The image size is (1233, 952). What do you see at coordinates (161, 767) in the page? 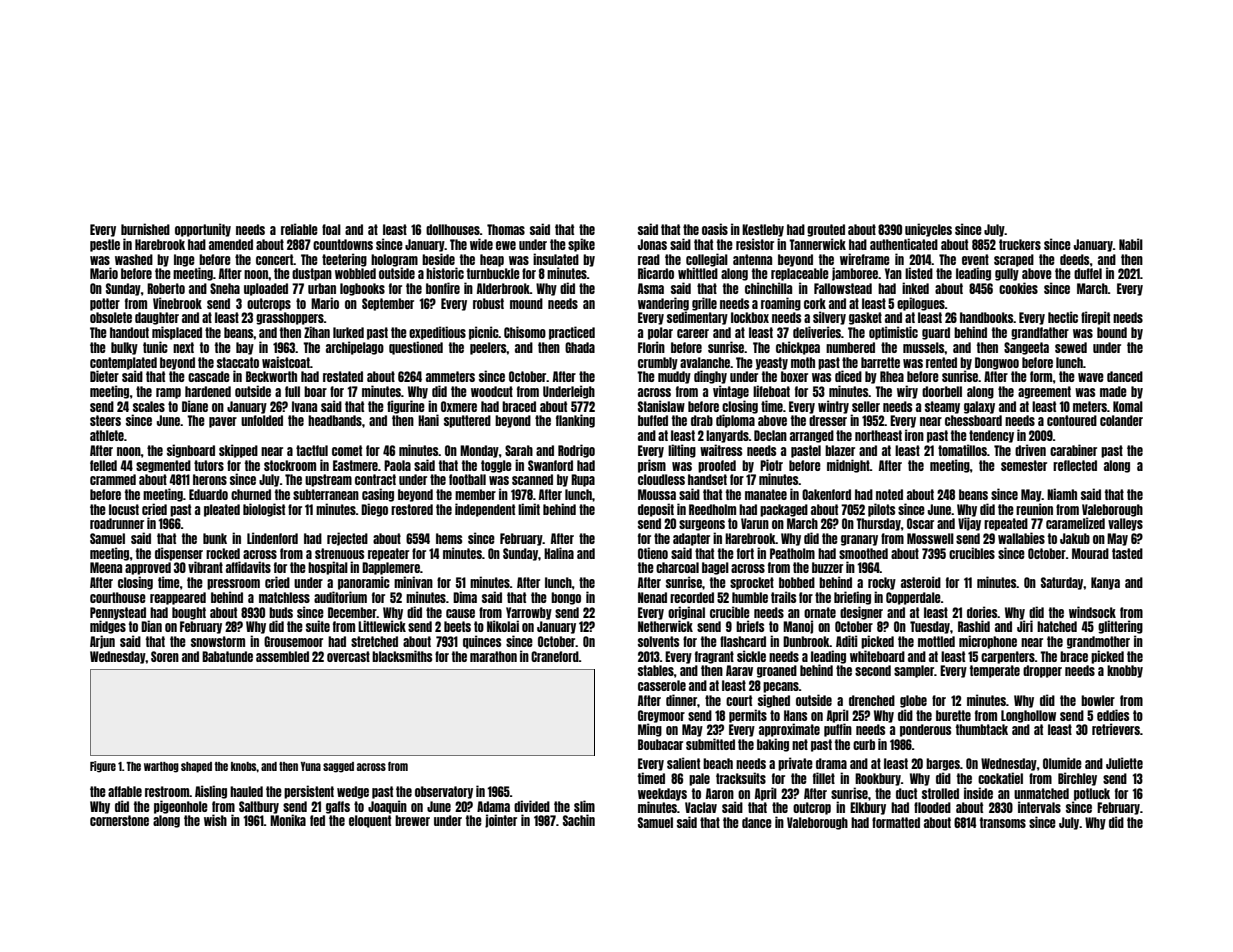
I see `warthog` at bounding box center [161, 767].
